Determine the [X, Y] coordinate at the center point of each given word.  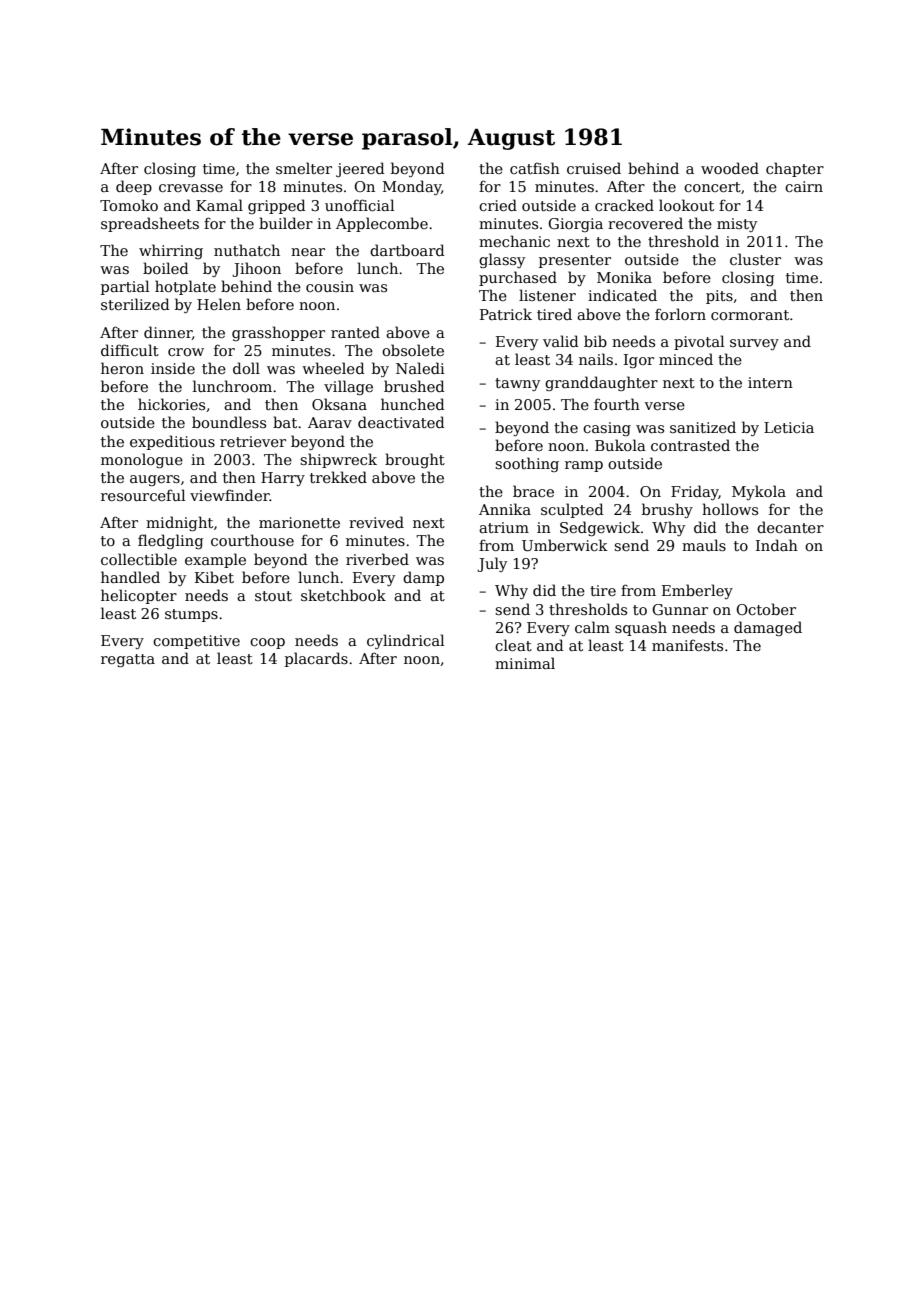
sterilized [135, 304]
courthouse [252, 540]
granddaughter [601, 383]
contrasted [690, 445]
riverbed [377, 559]
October [766, 609]
